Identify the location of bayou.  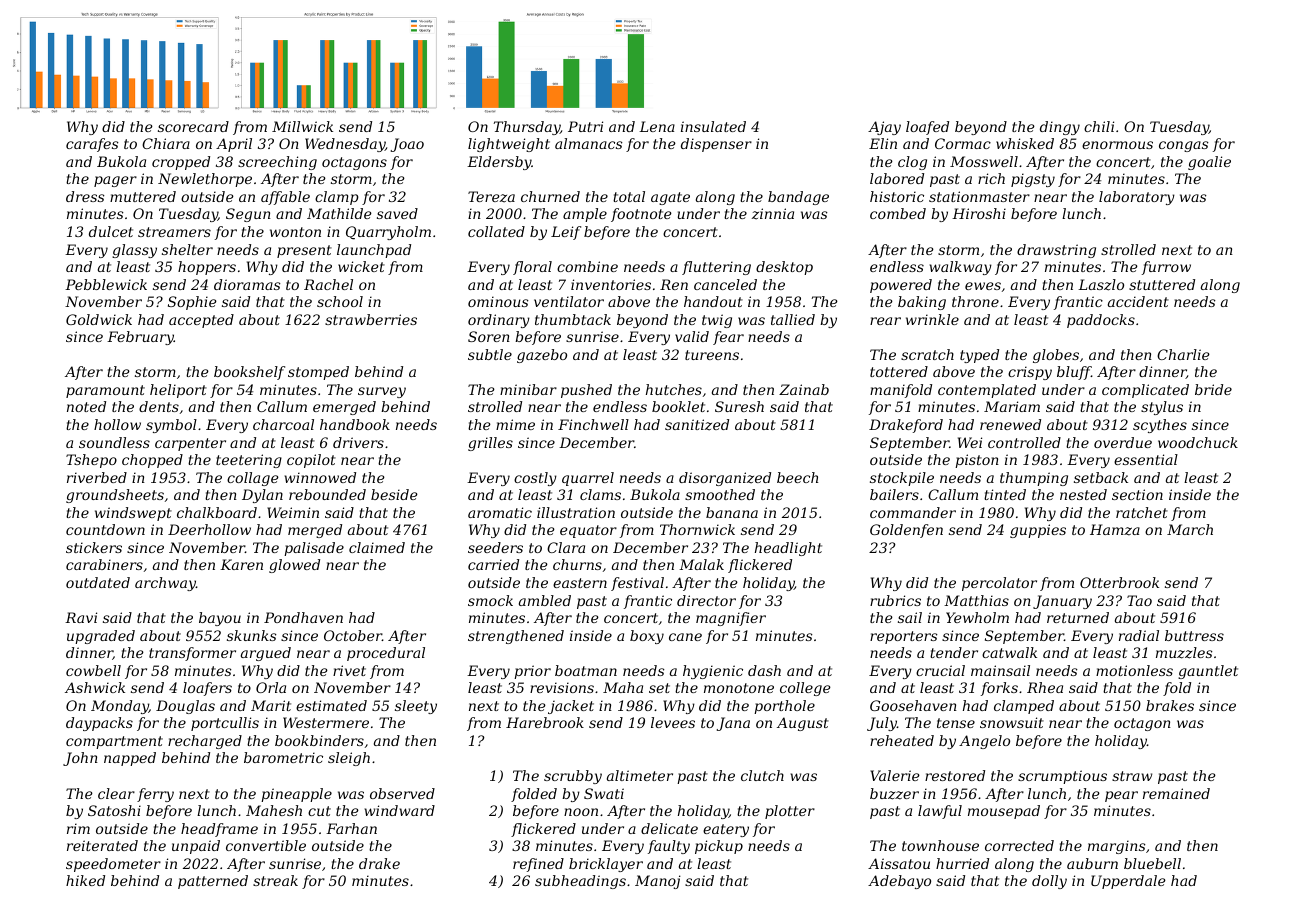
(220, 619).
